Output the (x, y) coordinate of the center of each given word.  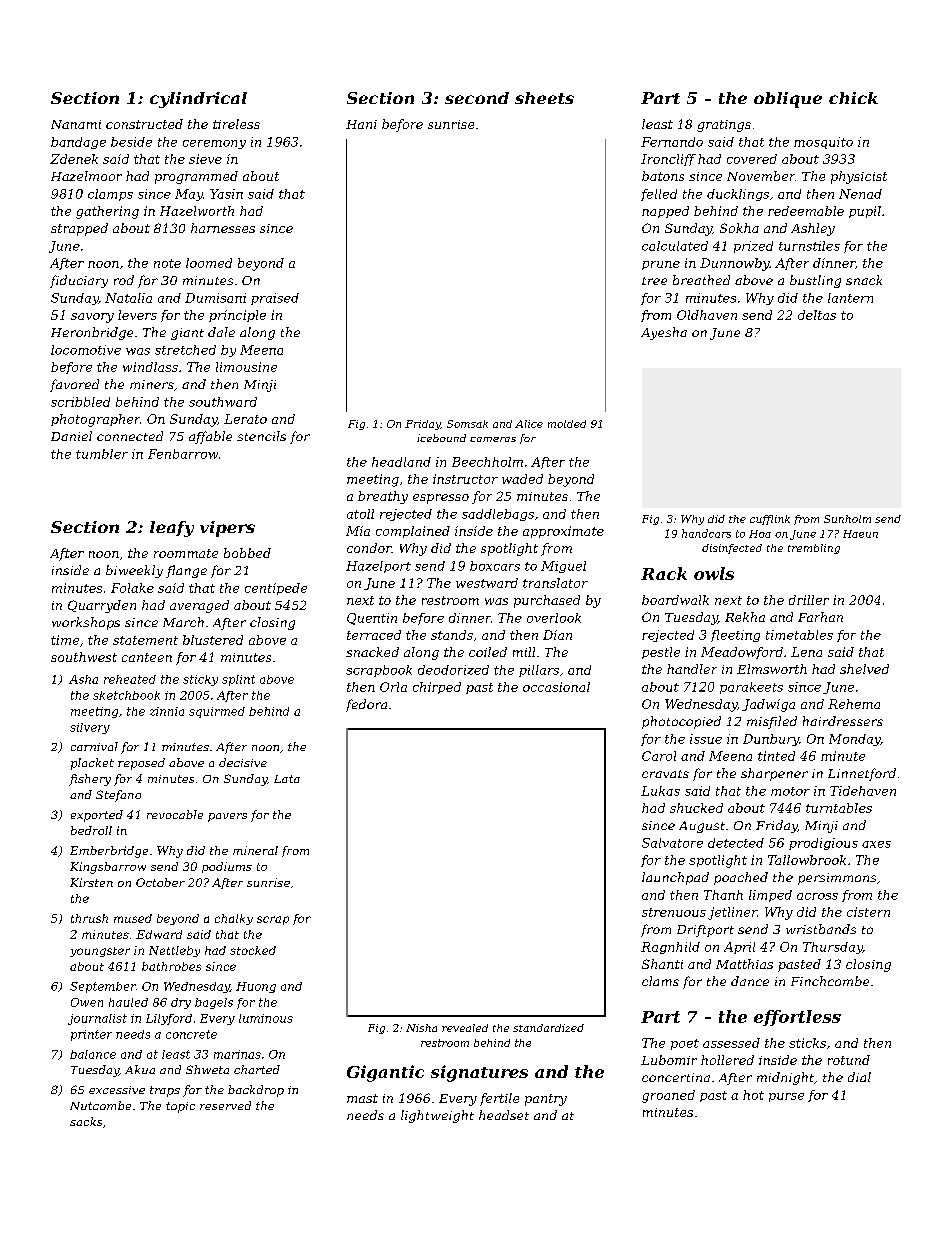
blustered (213, 640)
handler (692, 669)
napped (665, 212)
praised (275, 299)
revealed (465, 1028)
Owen (87, 1002)
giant (187, 334)
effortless (797, 1018)
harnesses (223, 228)
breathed (701, 280)
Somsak (467, 424)
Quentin (372, 619)
